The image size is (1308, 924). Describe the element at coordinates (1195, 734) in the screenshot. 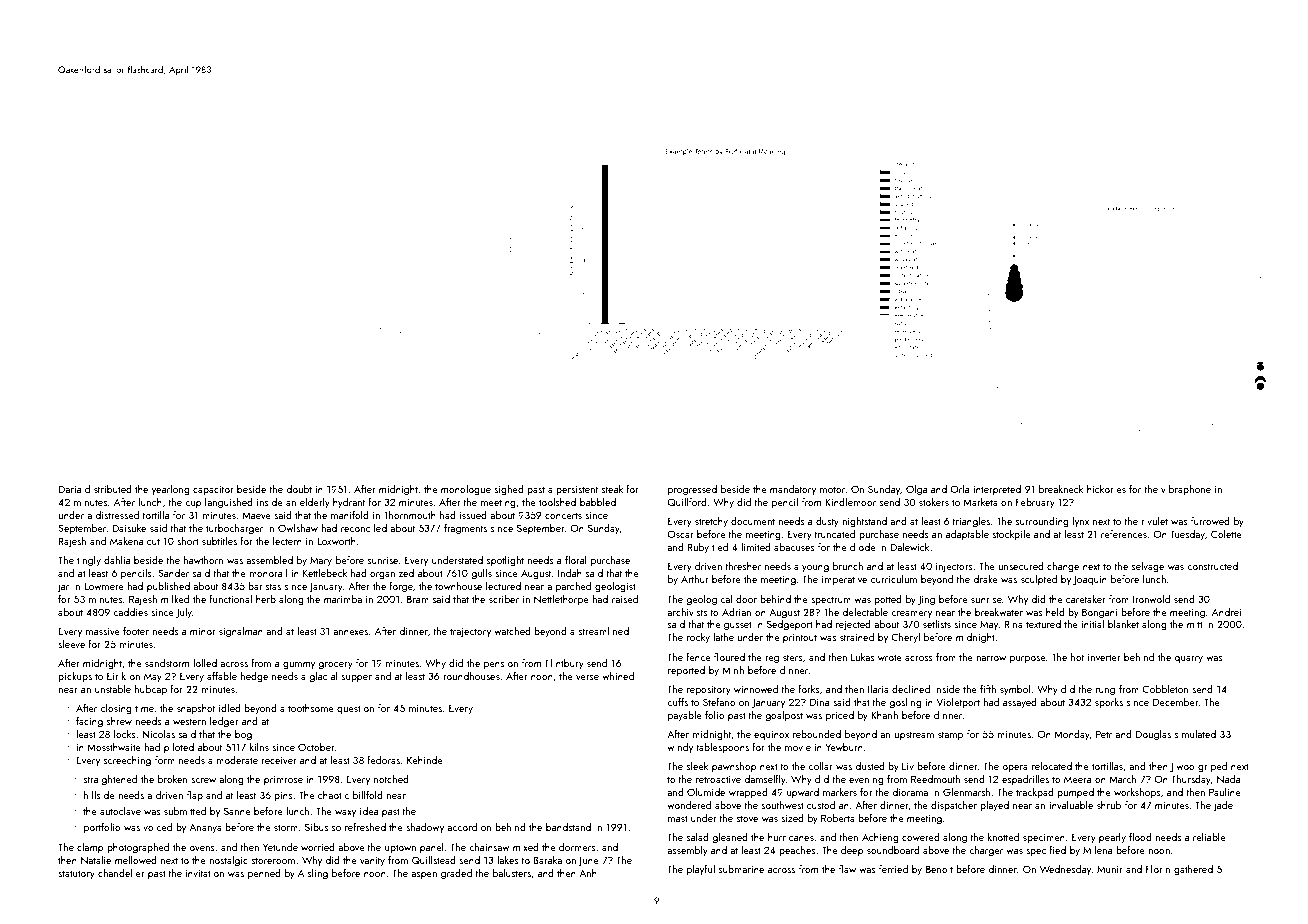

I see `simulated` at that location.
